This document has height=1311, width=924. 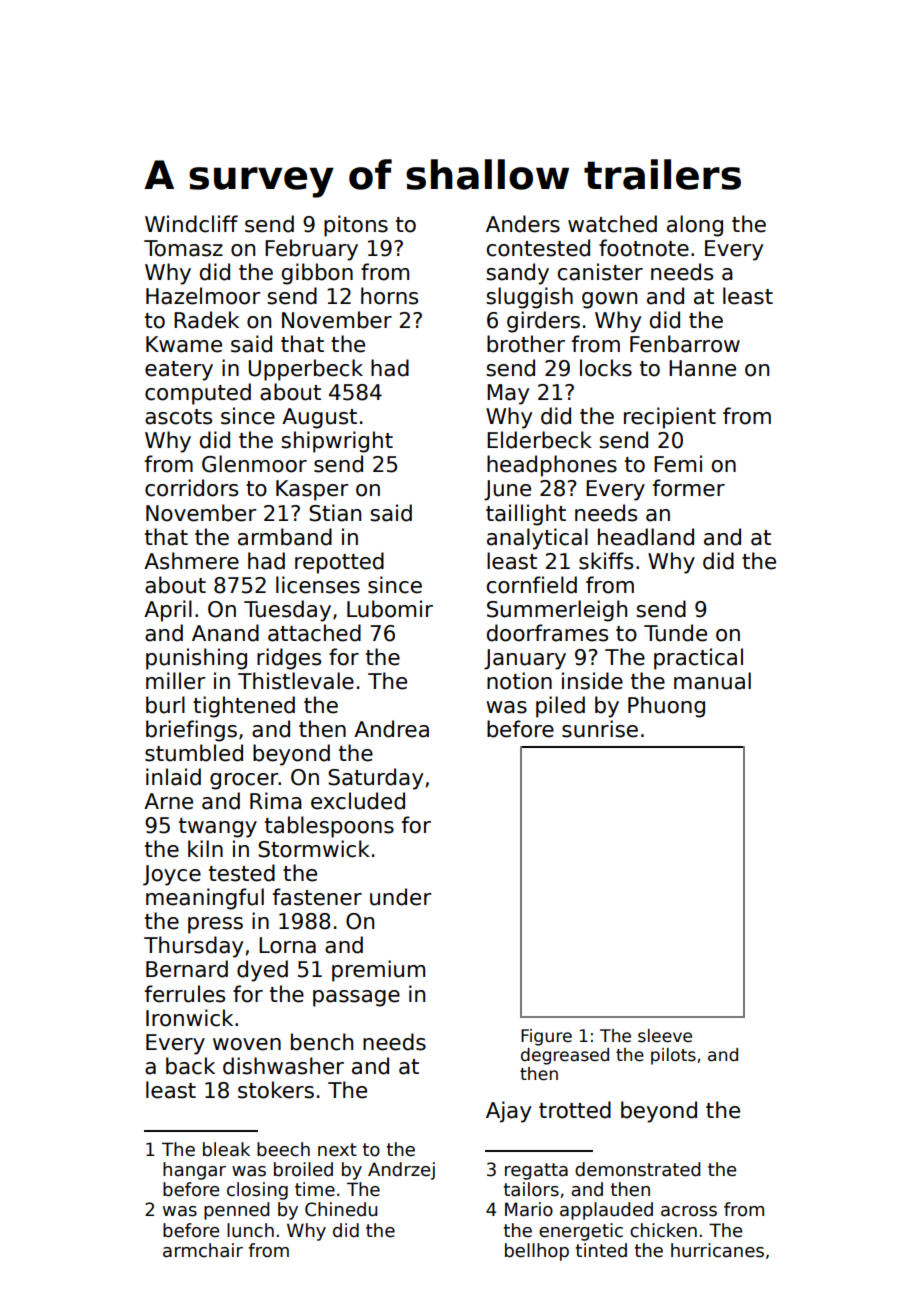 What do you see at coordinates (193, 947) in the document?
I see `Thursday` at bounding box center [193, 947].
